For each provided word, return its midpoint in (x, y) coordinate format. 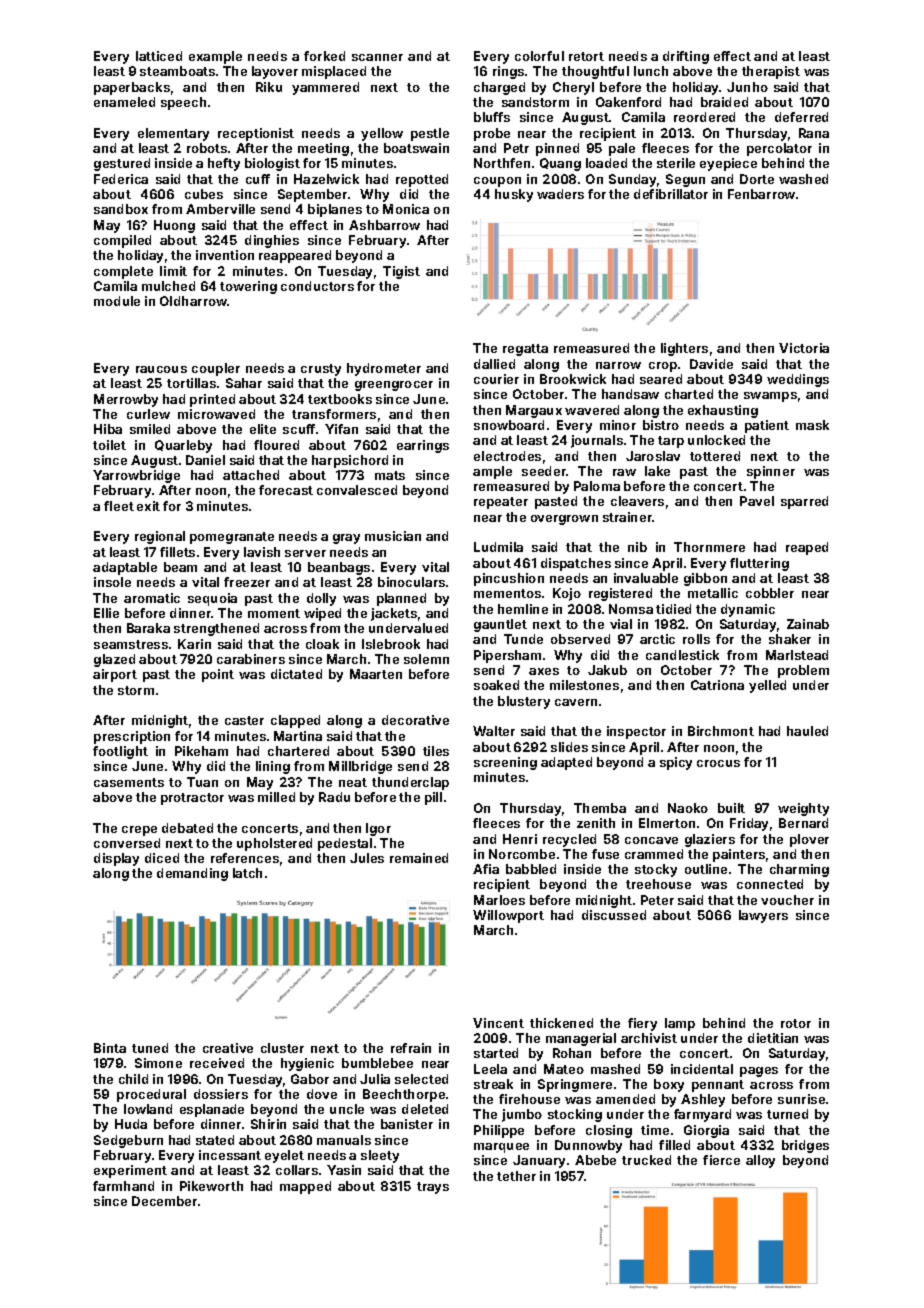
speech (183, 103)
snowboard (509, 425)
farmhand (123, 1186)
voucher (787, 900)
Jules (367, 858)
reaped (807, 548)
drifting (686, 57)
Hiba (108, 429)
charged (499, 88)
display (116, 859)
